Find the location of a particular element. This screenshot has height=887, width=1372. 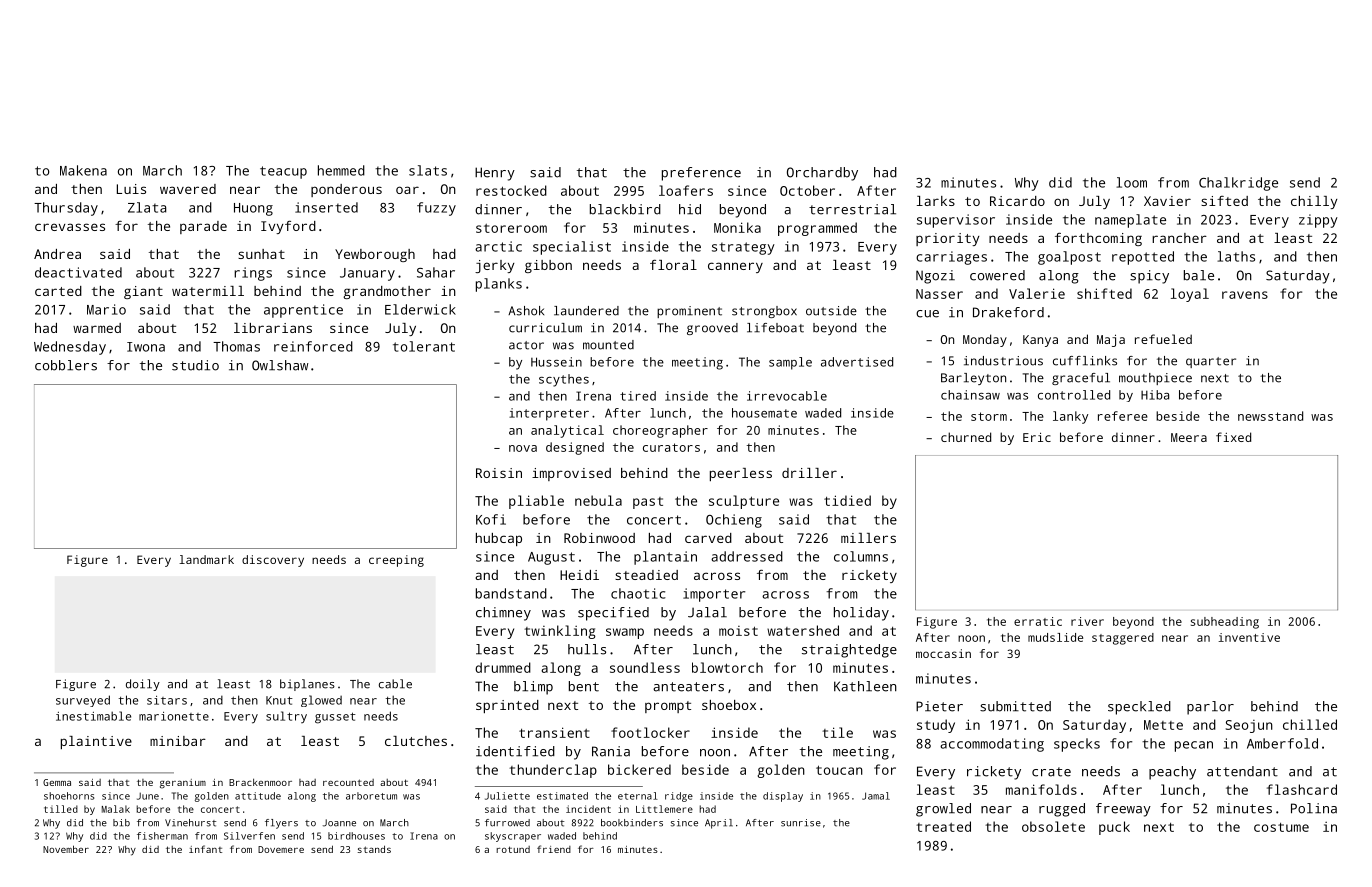

doily is located at coordinates (143, 685).
